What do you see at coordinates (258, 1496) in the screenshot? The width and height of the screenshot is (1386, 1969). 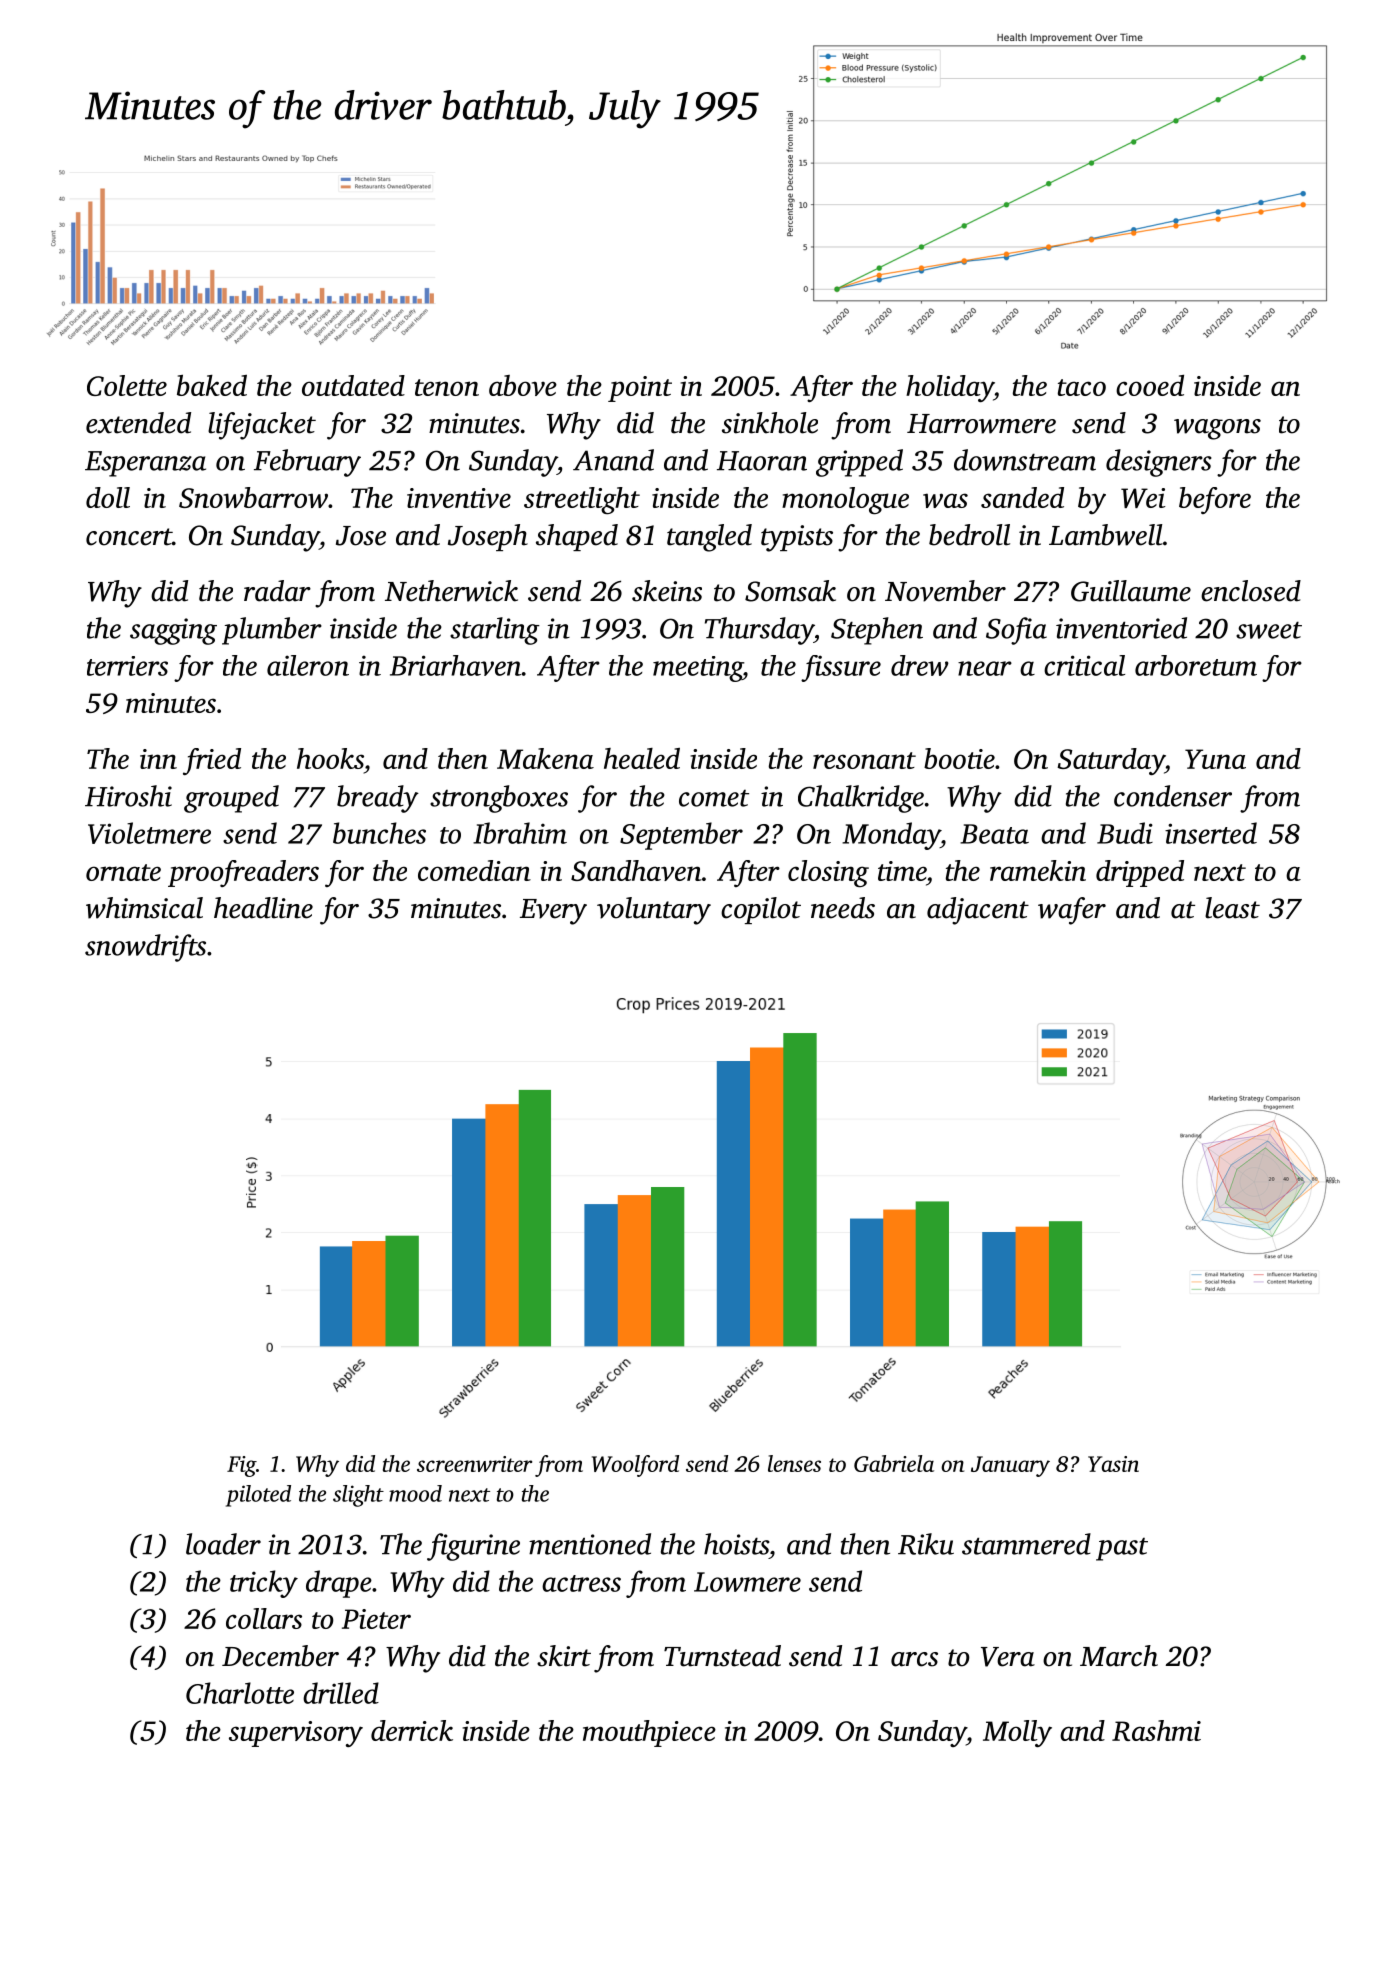 I see `piloted` at bounding box center [258, 1496].
